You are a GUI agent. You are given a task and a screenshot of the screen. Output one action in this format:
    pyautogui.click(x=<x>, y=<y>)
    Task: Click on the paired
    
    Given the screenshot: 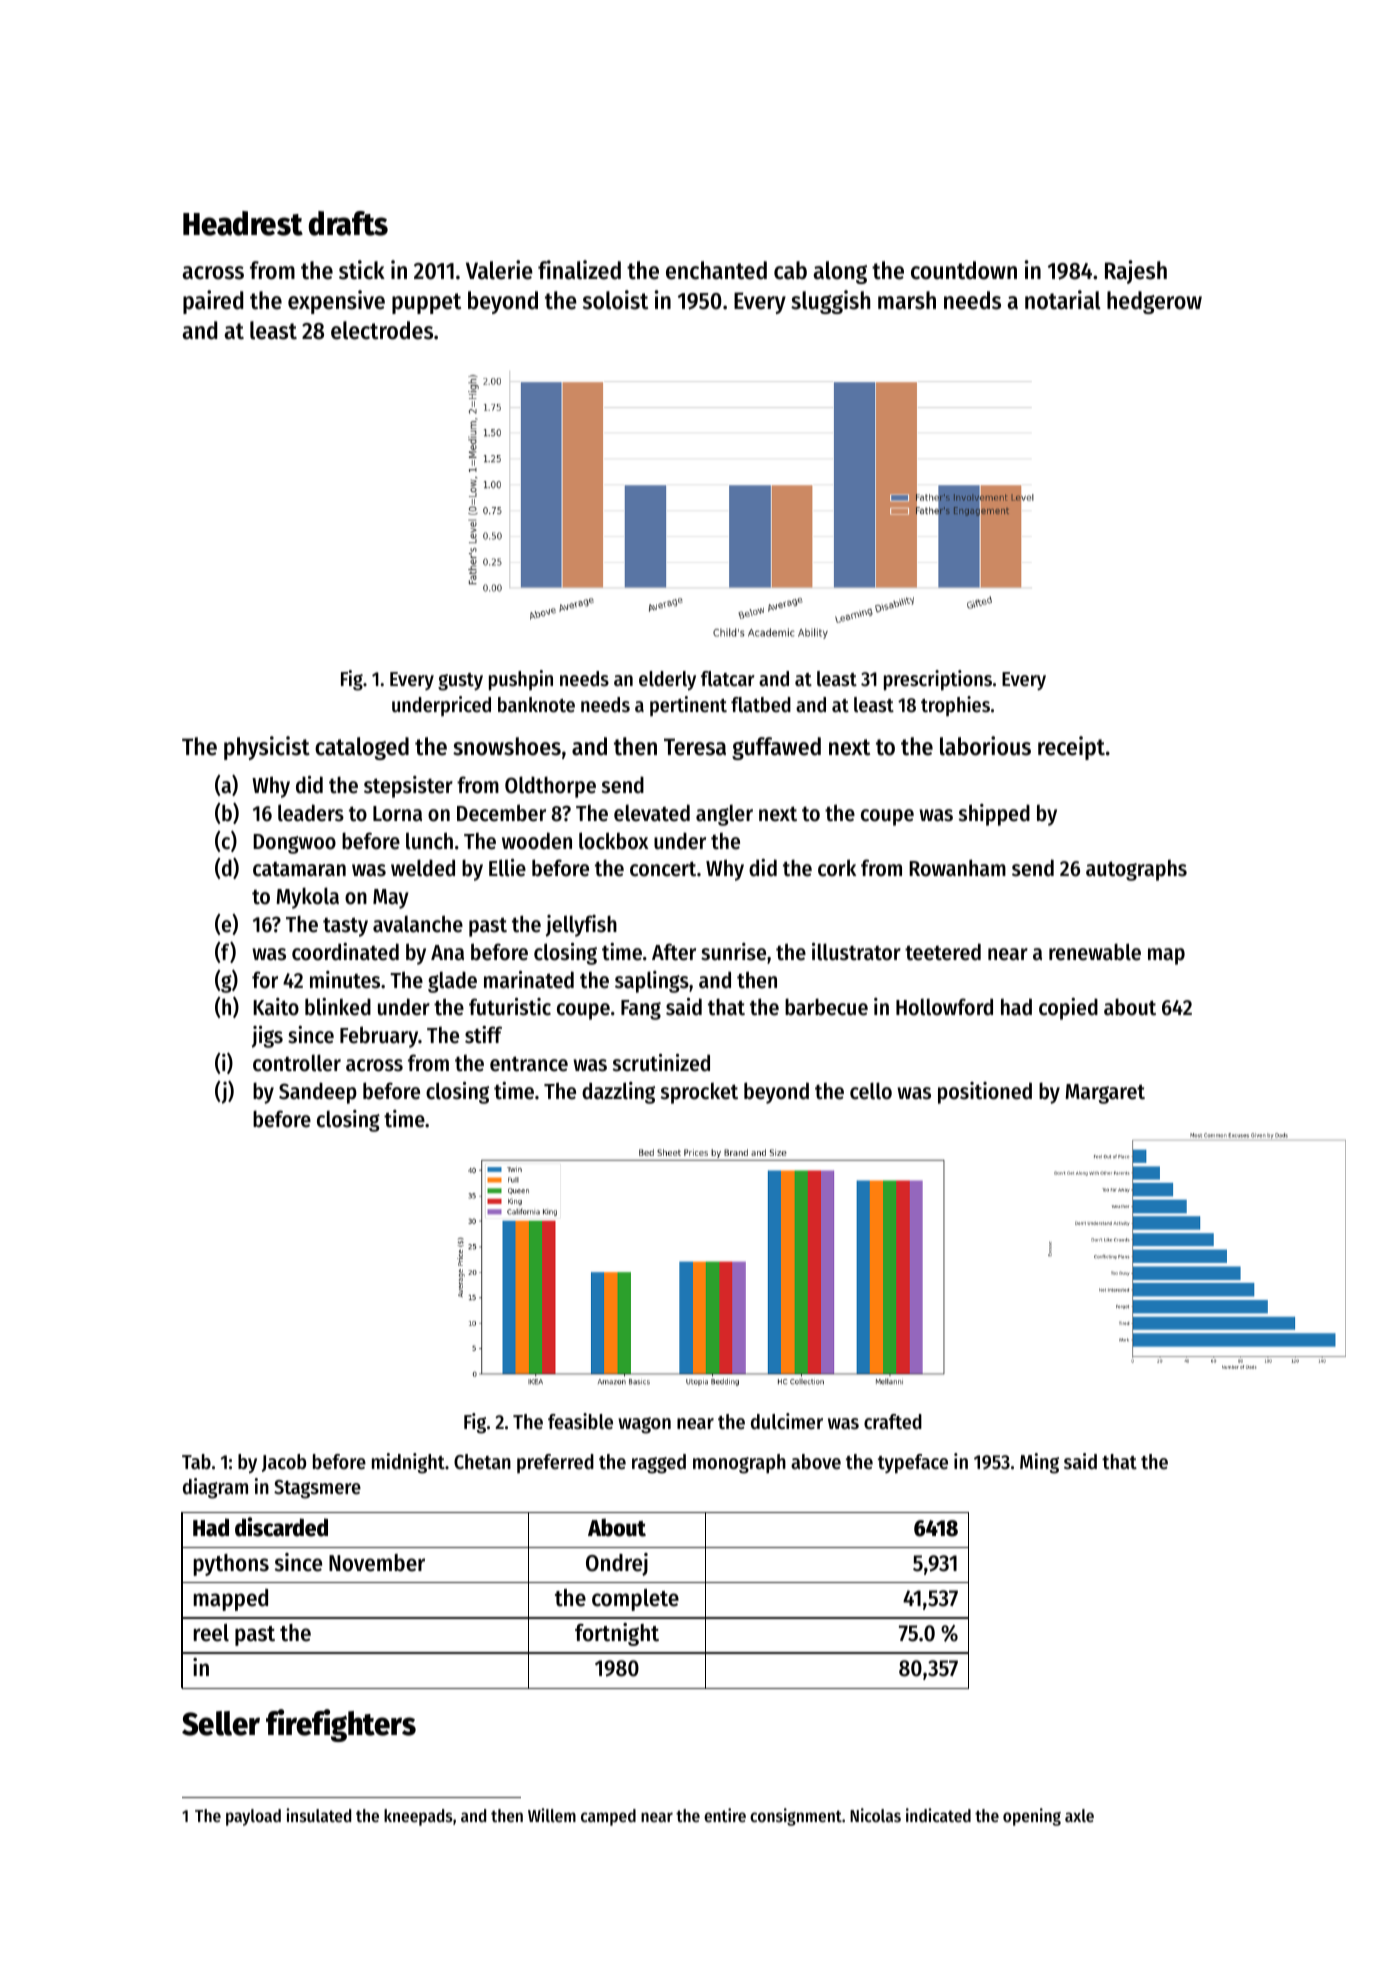 What is the action you would take?
    pyautogui.click(x=213, y=302)
